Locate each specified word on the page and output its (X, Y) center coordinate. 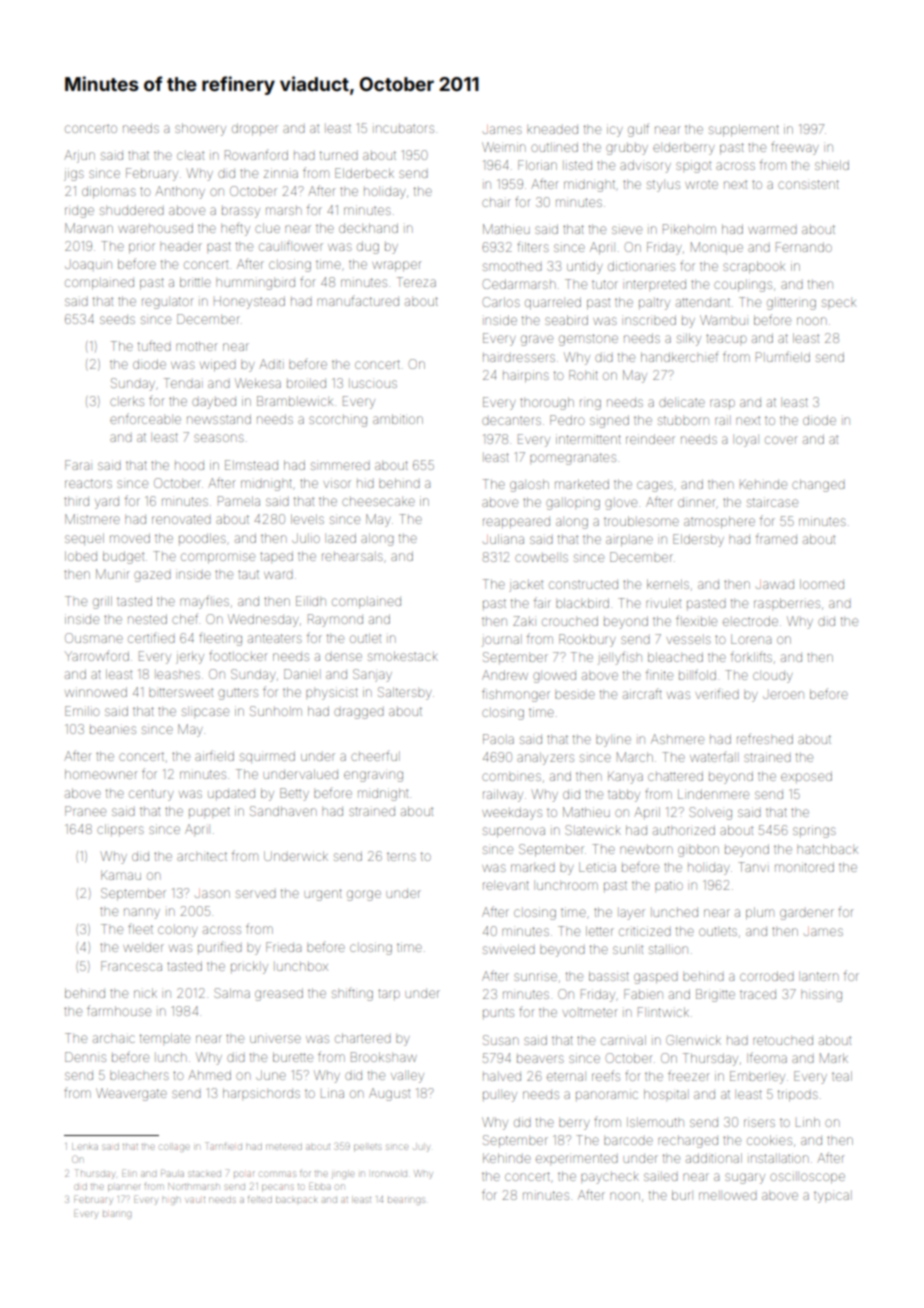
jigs (74, 174)
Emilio (82, 711)
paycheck (610, 1178)
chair (496, 203)
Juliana (503, 539)
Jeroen (783, 695)
